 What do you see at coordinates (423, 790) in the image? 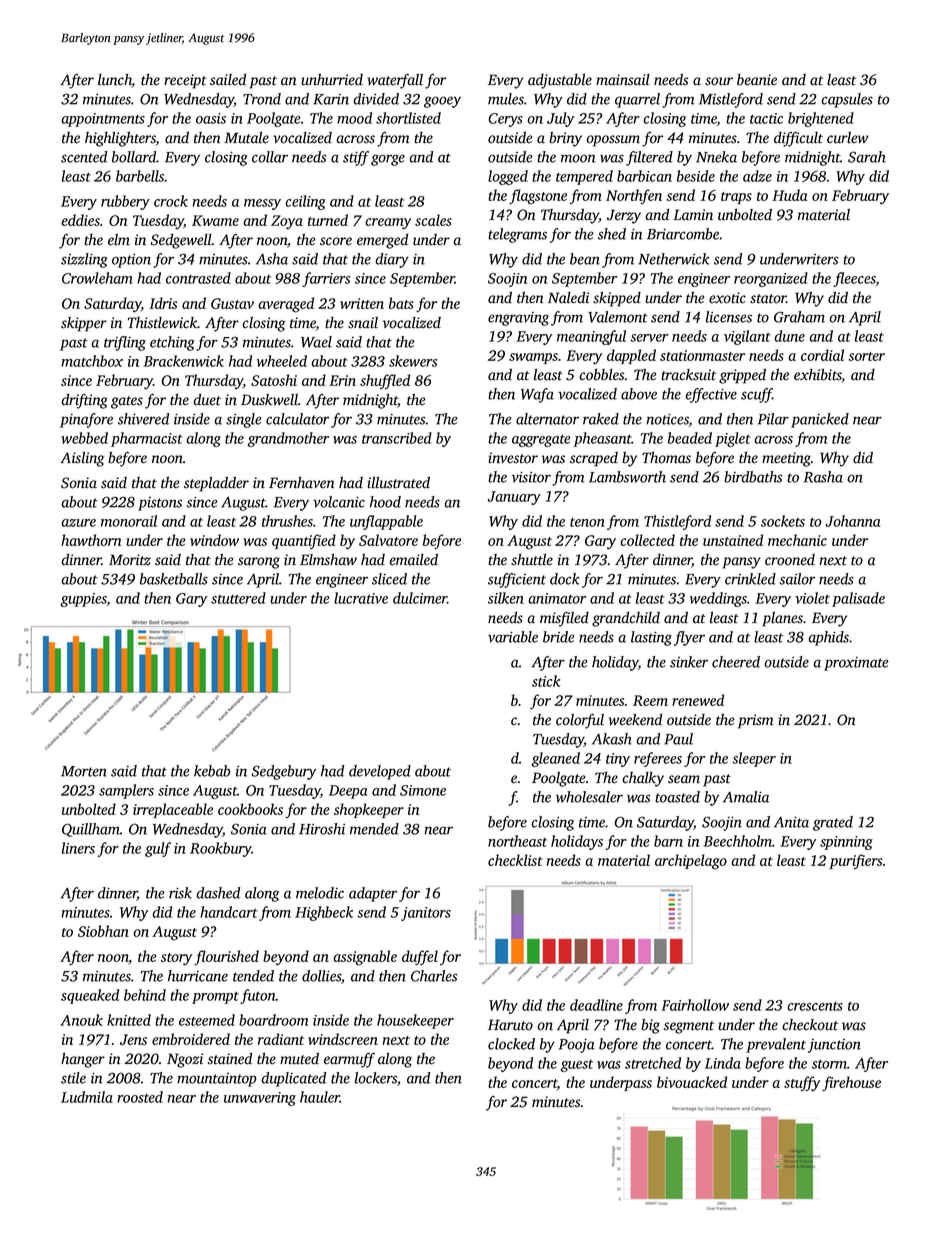
I see `Simone` at bounding box center [423, 790].
